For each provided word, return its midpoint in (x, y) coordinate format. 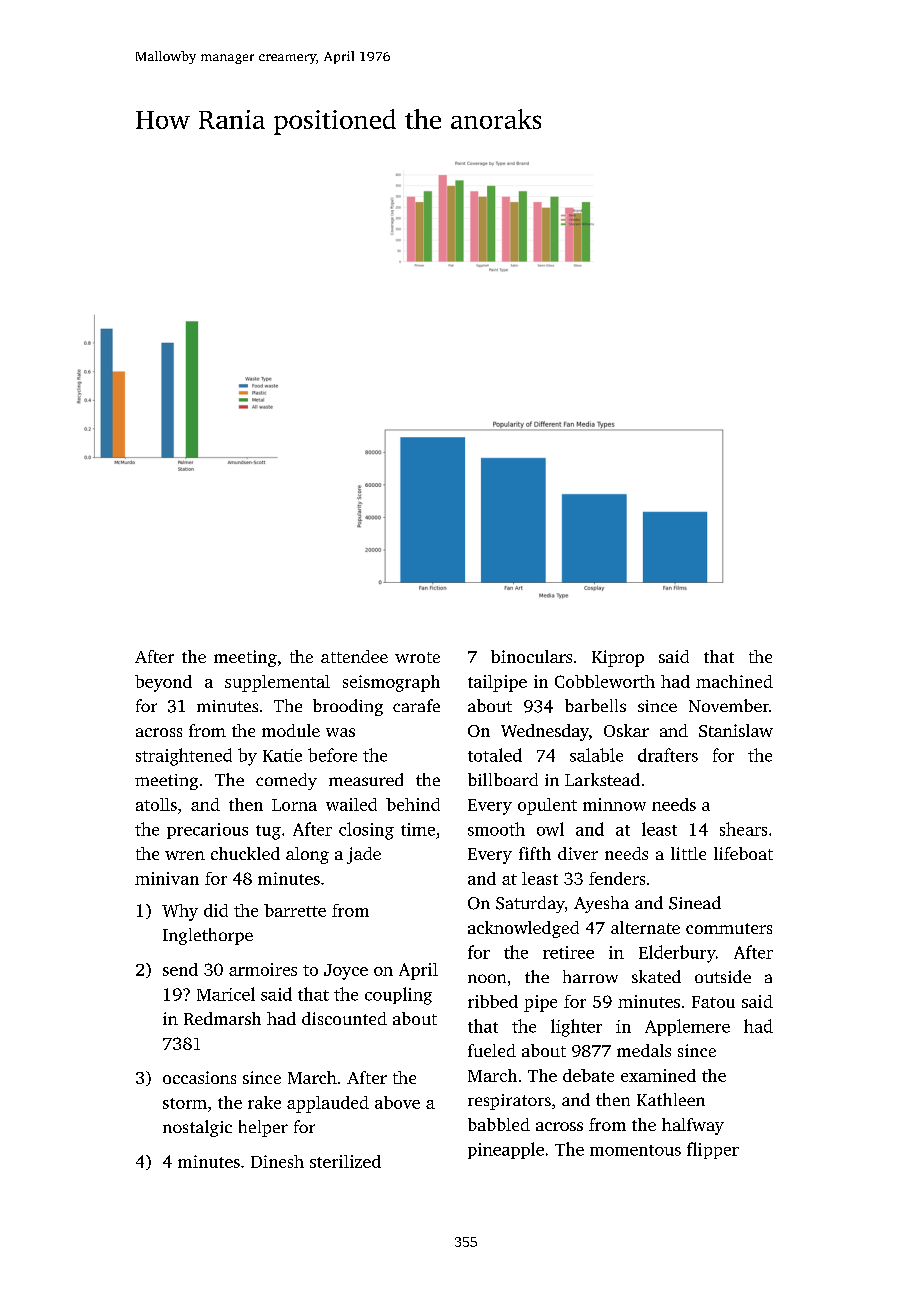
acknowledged (523, 929)
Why (180, 912)
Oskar (626, 730)
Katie (282, 755)
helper (263, 1128)
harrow (590, 976)
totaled (495, 755)
